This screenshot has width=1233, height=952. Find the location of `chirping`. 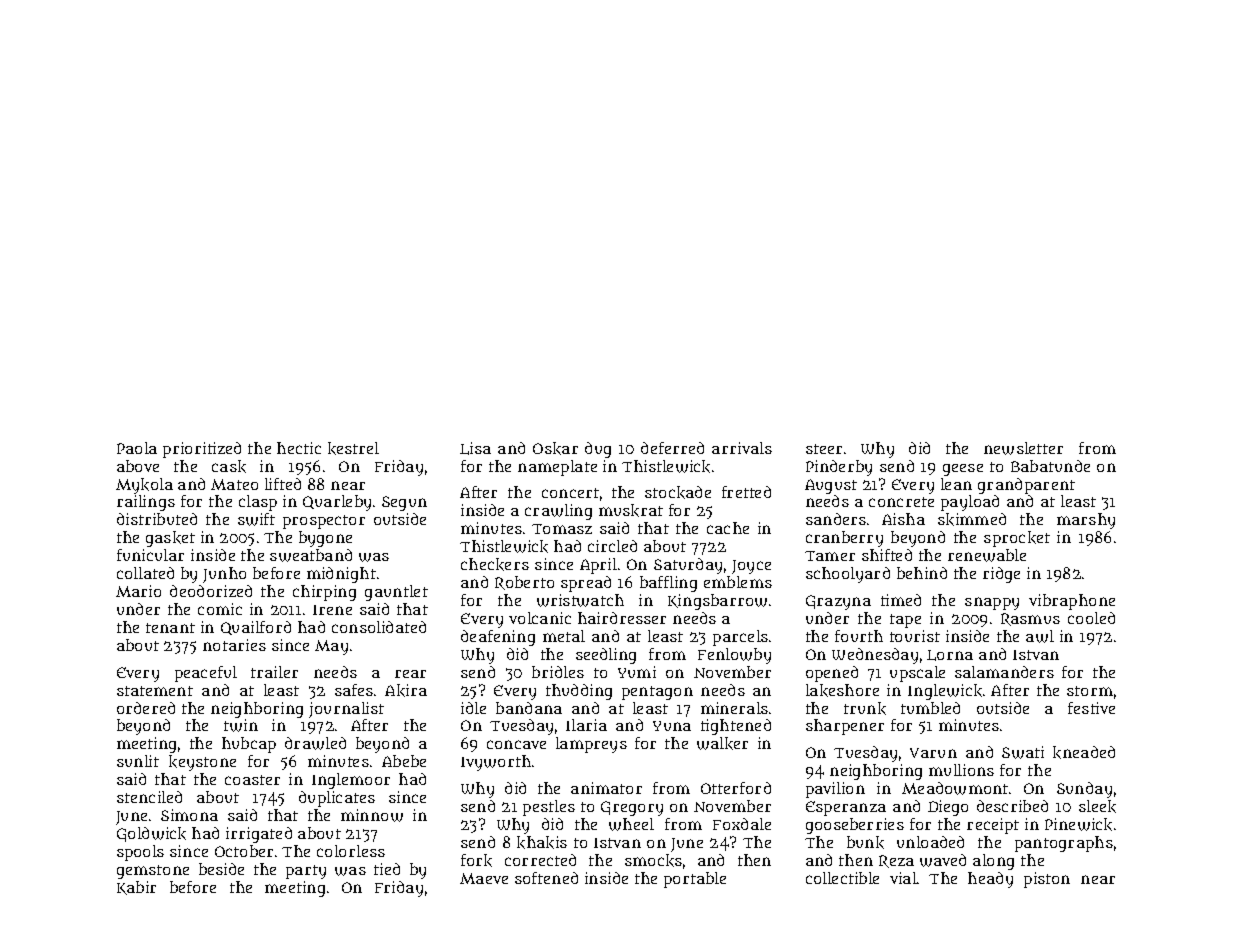

chirping is located at coordinates (324, 593).
